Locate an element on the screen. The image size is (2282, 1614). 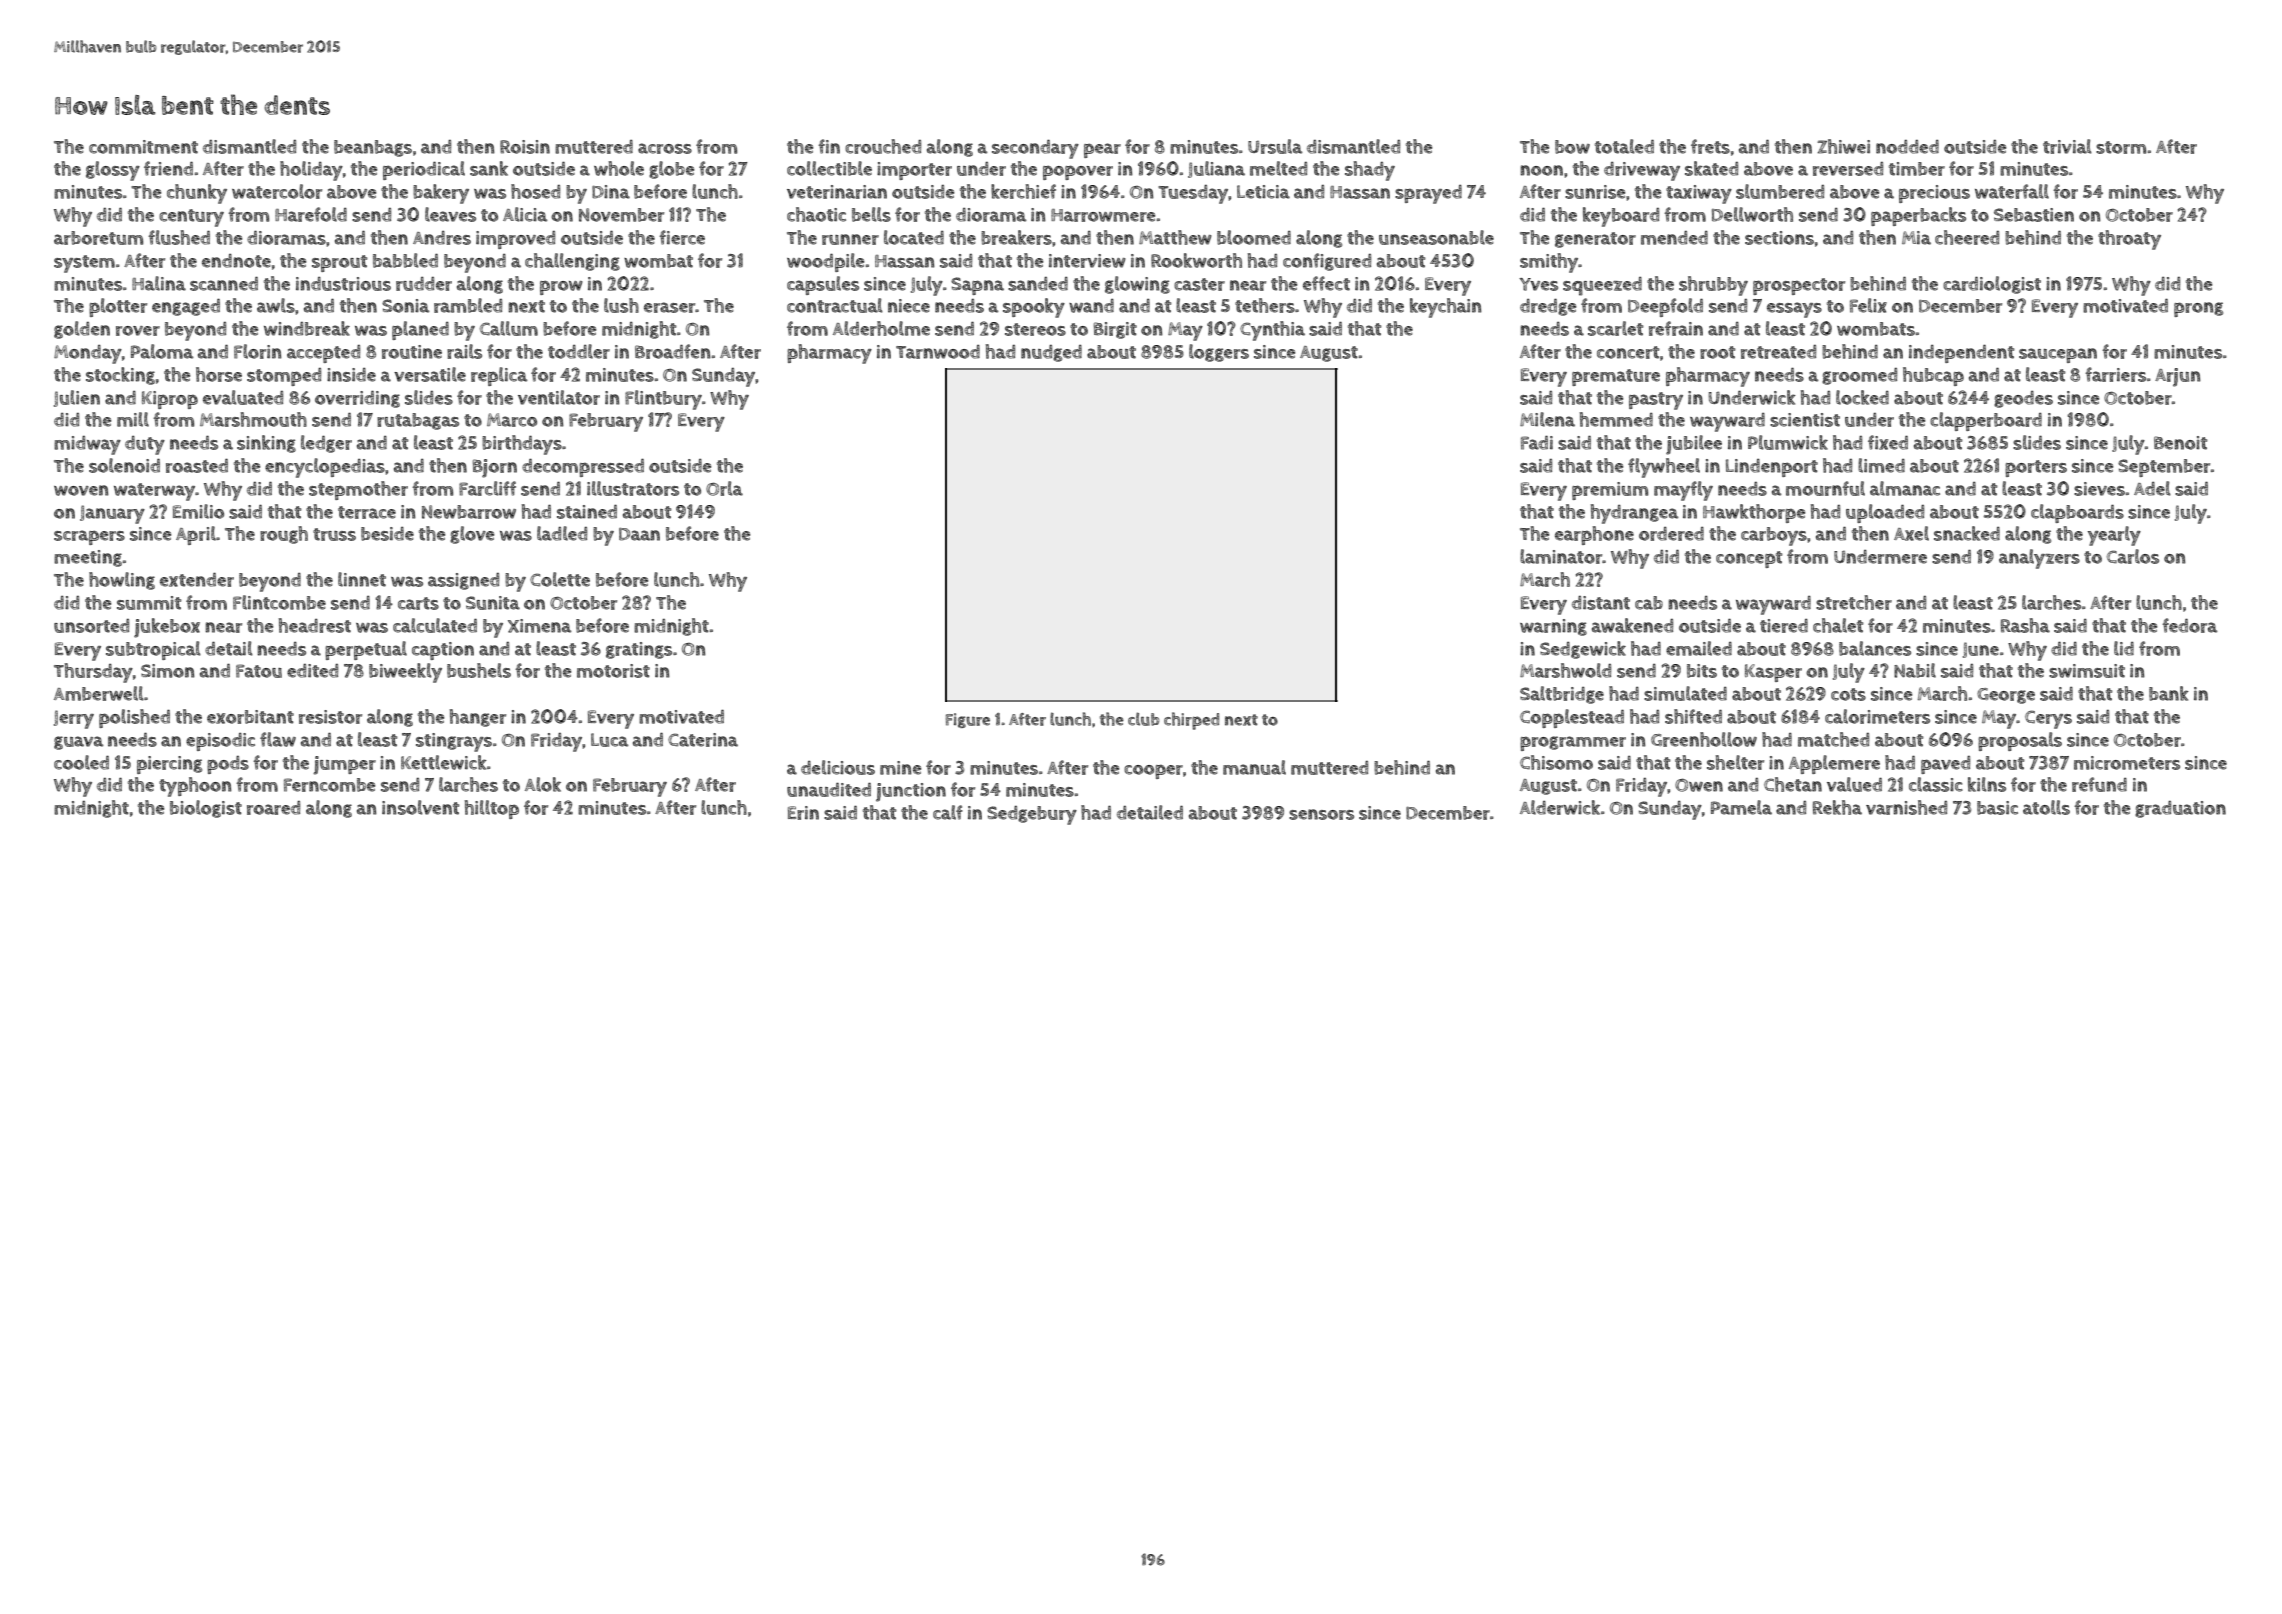
insolvent is located at coordinates (421, 807).
